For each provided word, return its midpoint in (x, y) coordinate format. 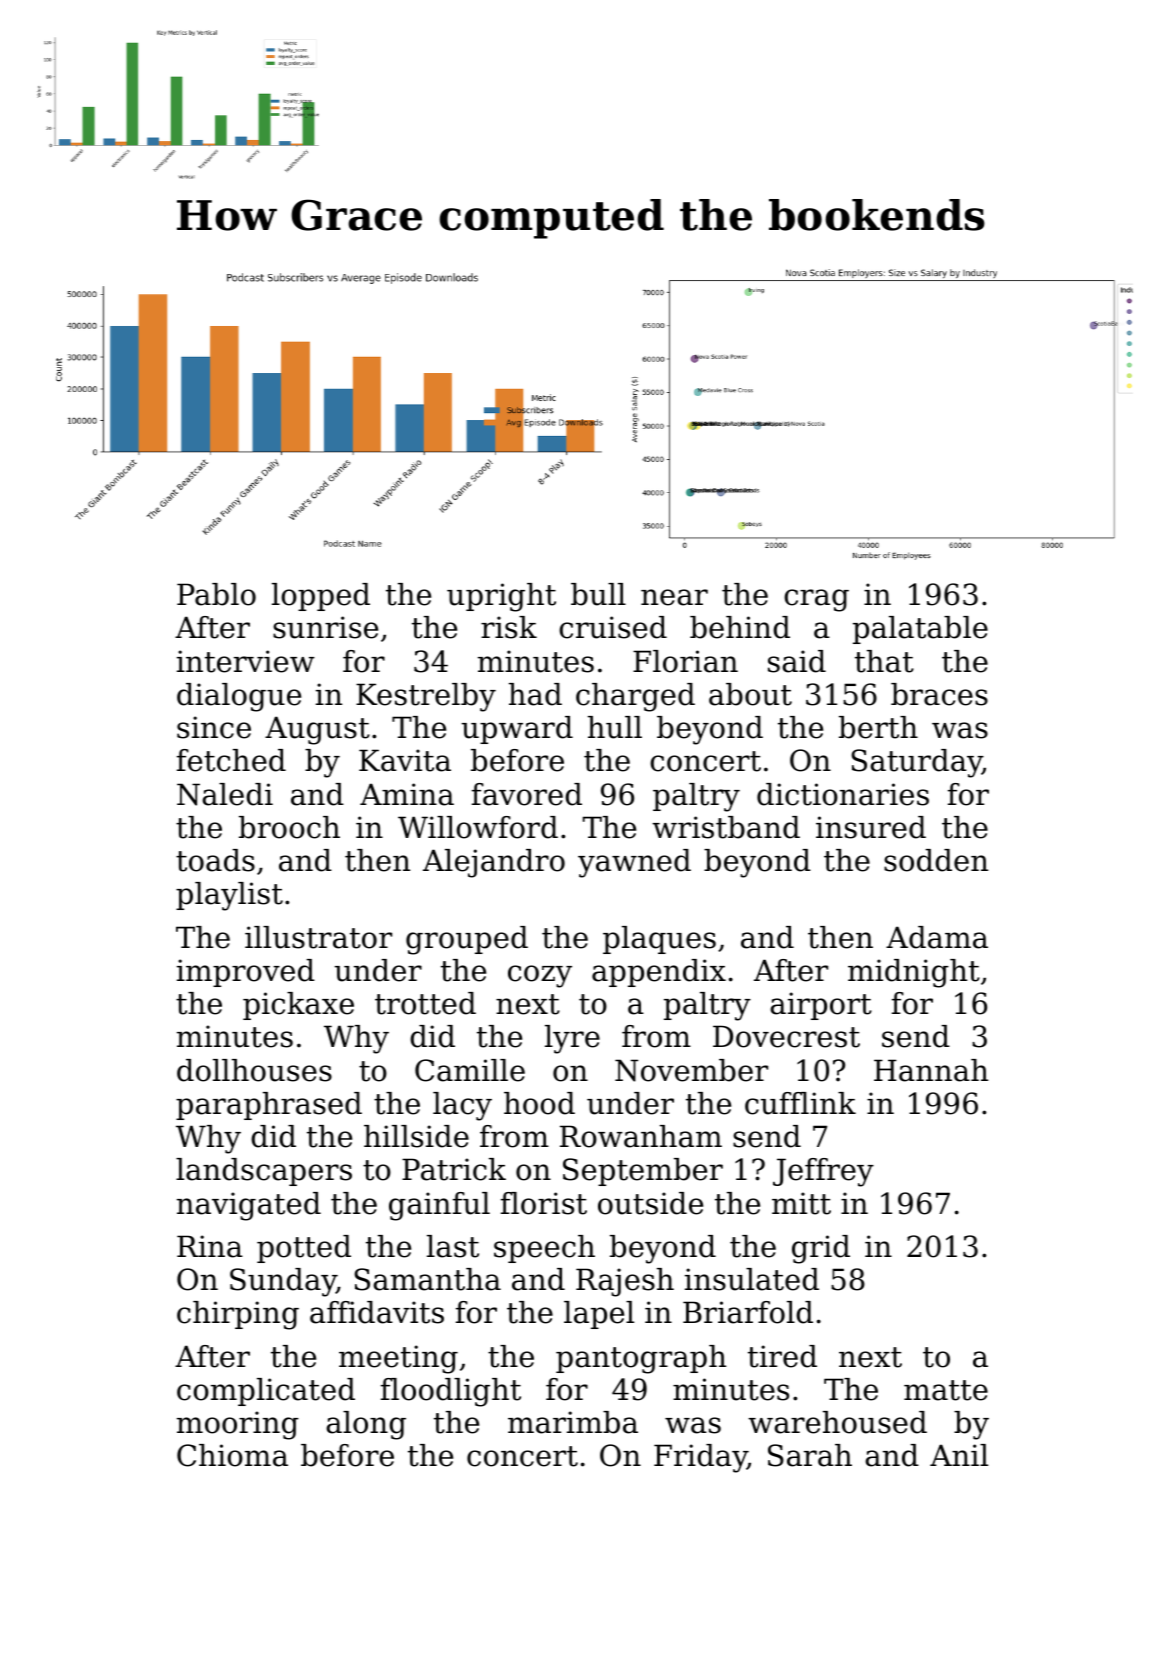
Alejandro (494, 863)
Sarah (810, 1455)
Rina (210, 1246)
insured (871, 827)
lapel (599, 1315)
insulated (752, 1279)
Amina (407, 794)
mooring (238, 1425)
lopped (321, 597)
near (674, 597)
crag (816, 600)
